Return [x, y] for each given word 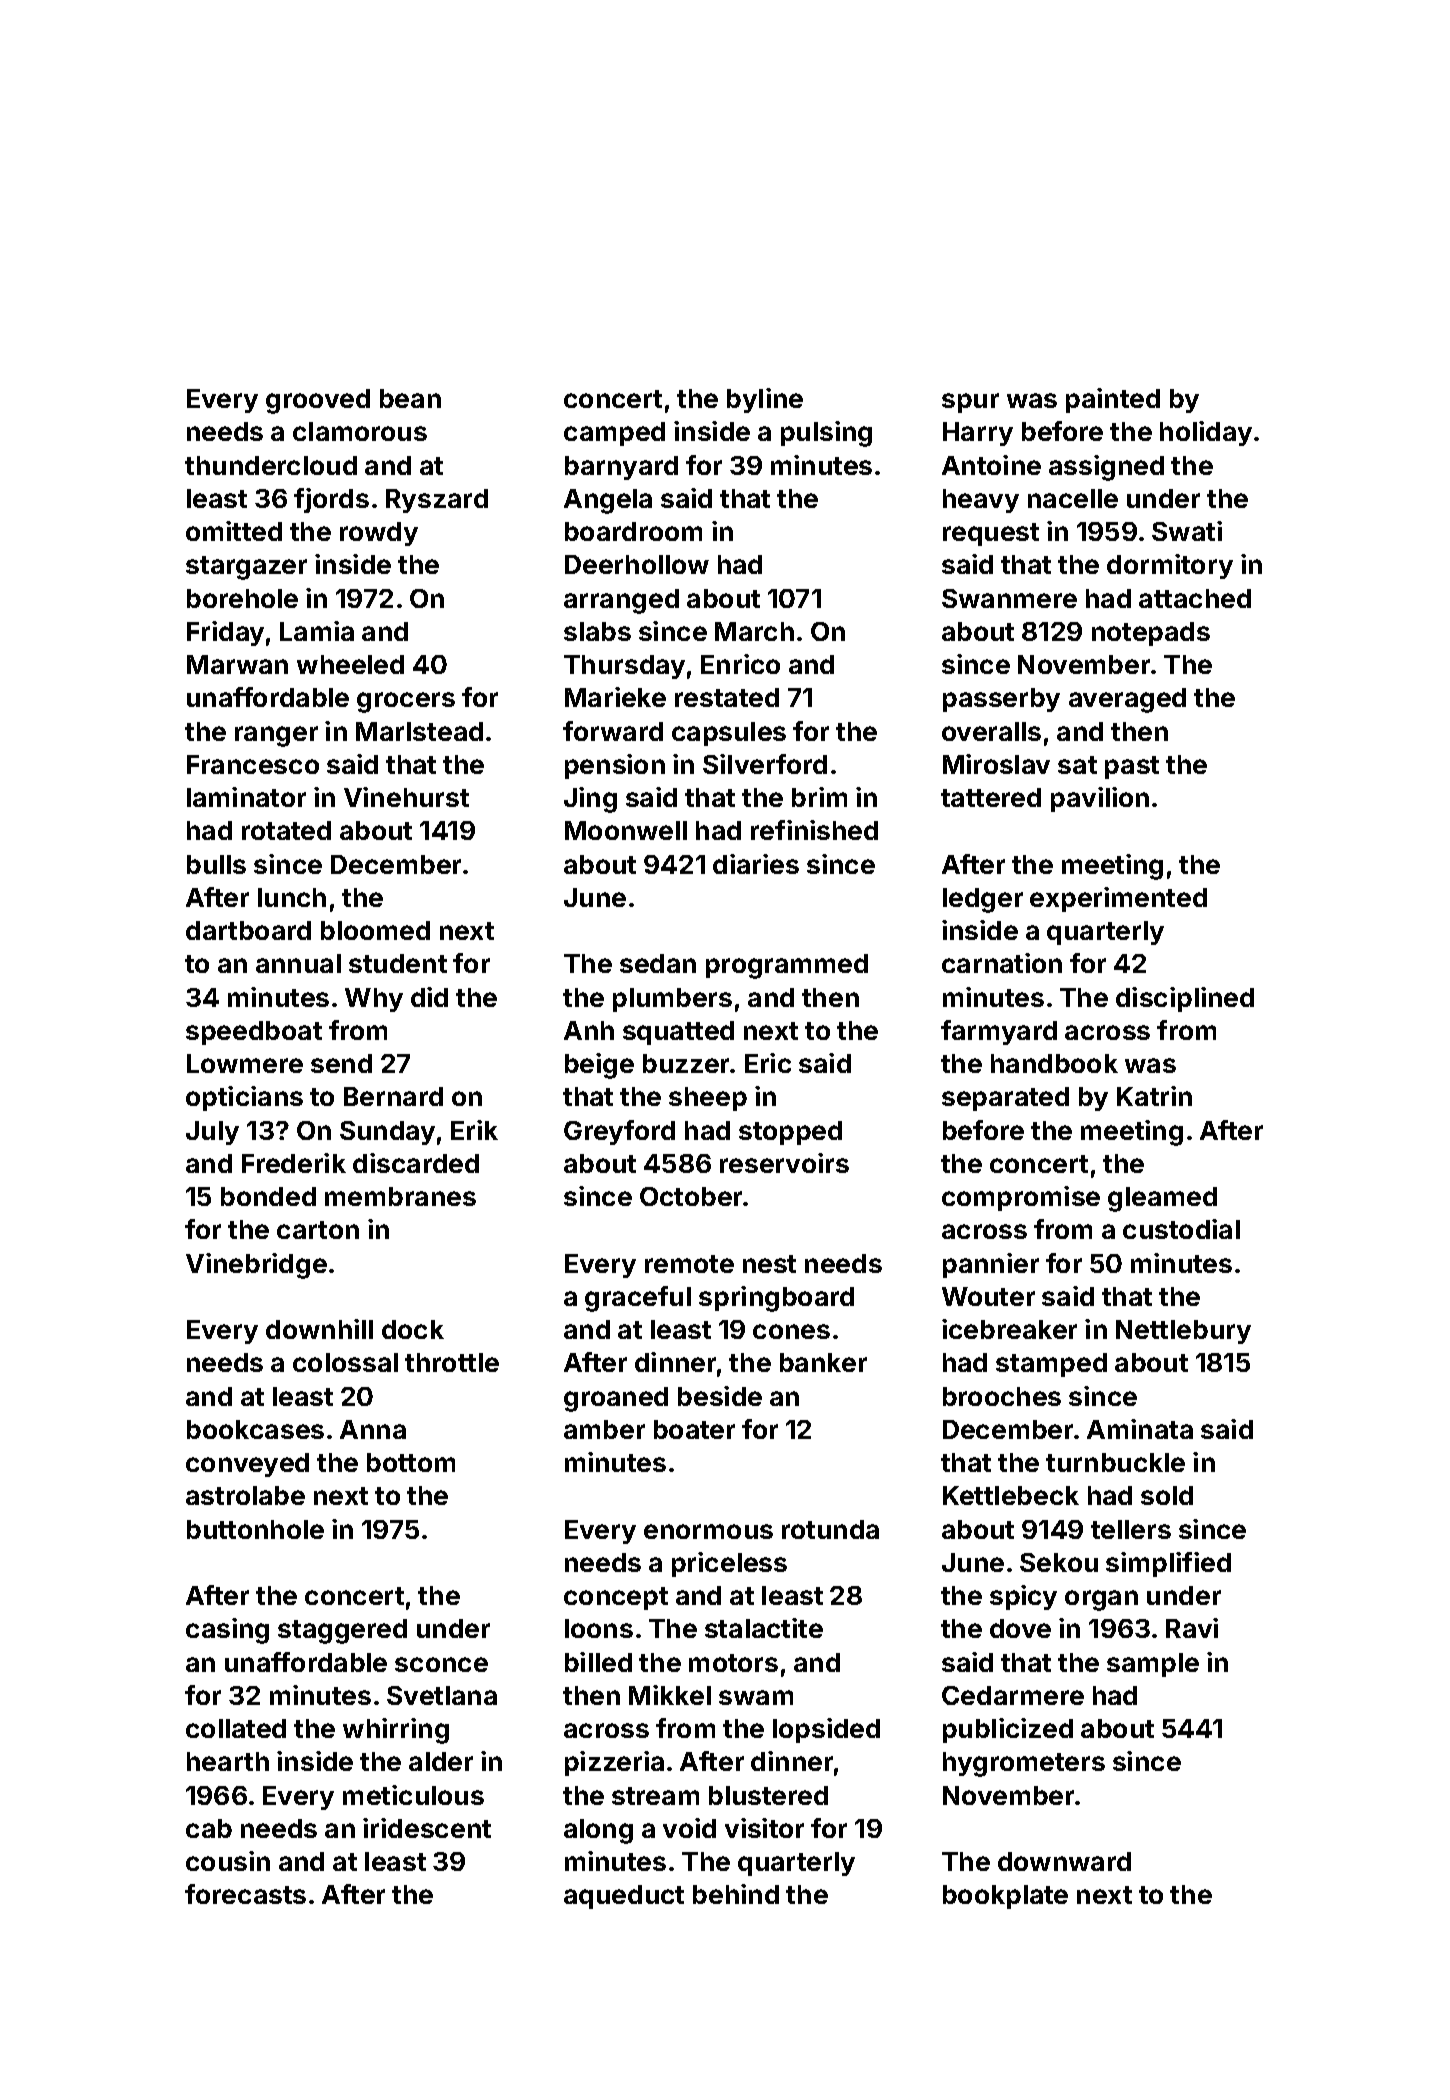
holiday [1206, 433]
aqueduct [624, 1897]
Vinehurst [406, 797]
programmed [787, 966]
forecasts [245, 1894]
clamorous [360, 431]
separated [1005, 1099]
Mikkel [670, 1695]
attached [1195, 598]
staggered [342, 1631]
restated [727, 697]
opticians [244, 1098]
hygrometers [1024, 1764]
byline [765, 400]
